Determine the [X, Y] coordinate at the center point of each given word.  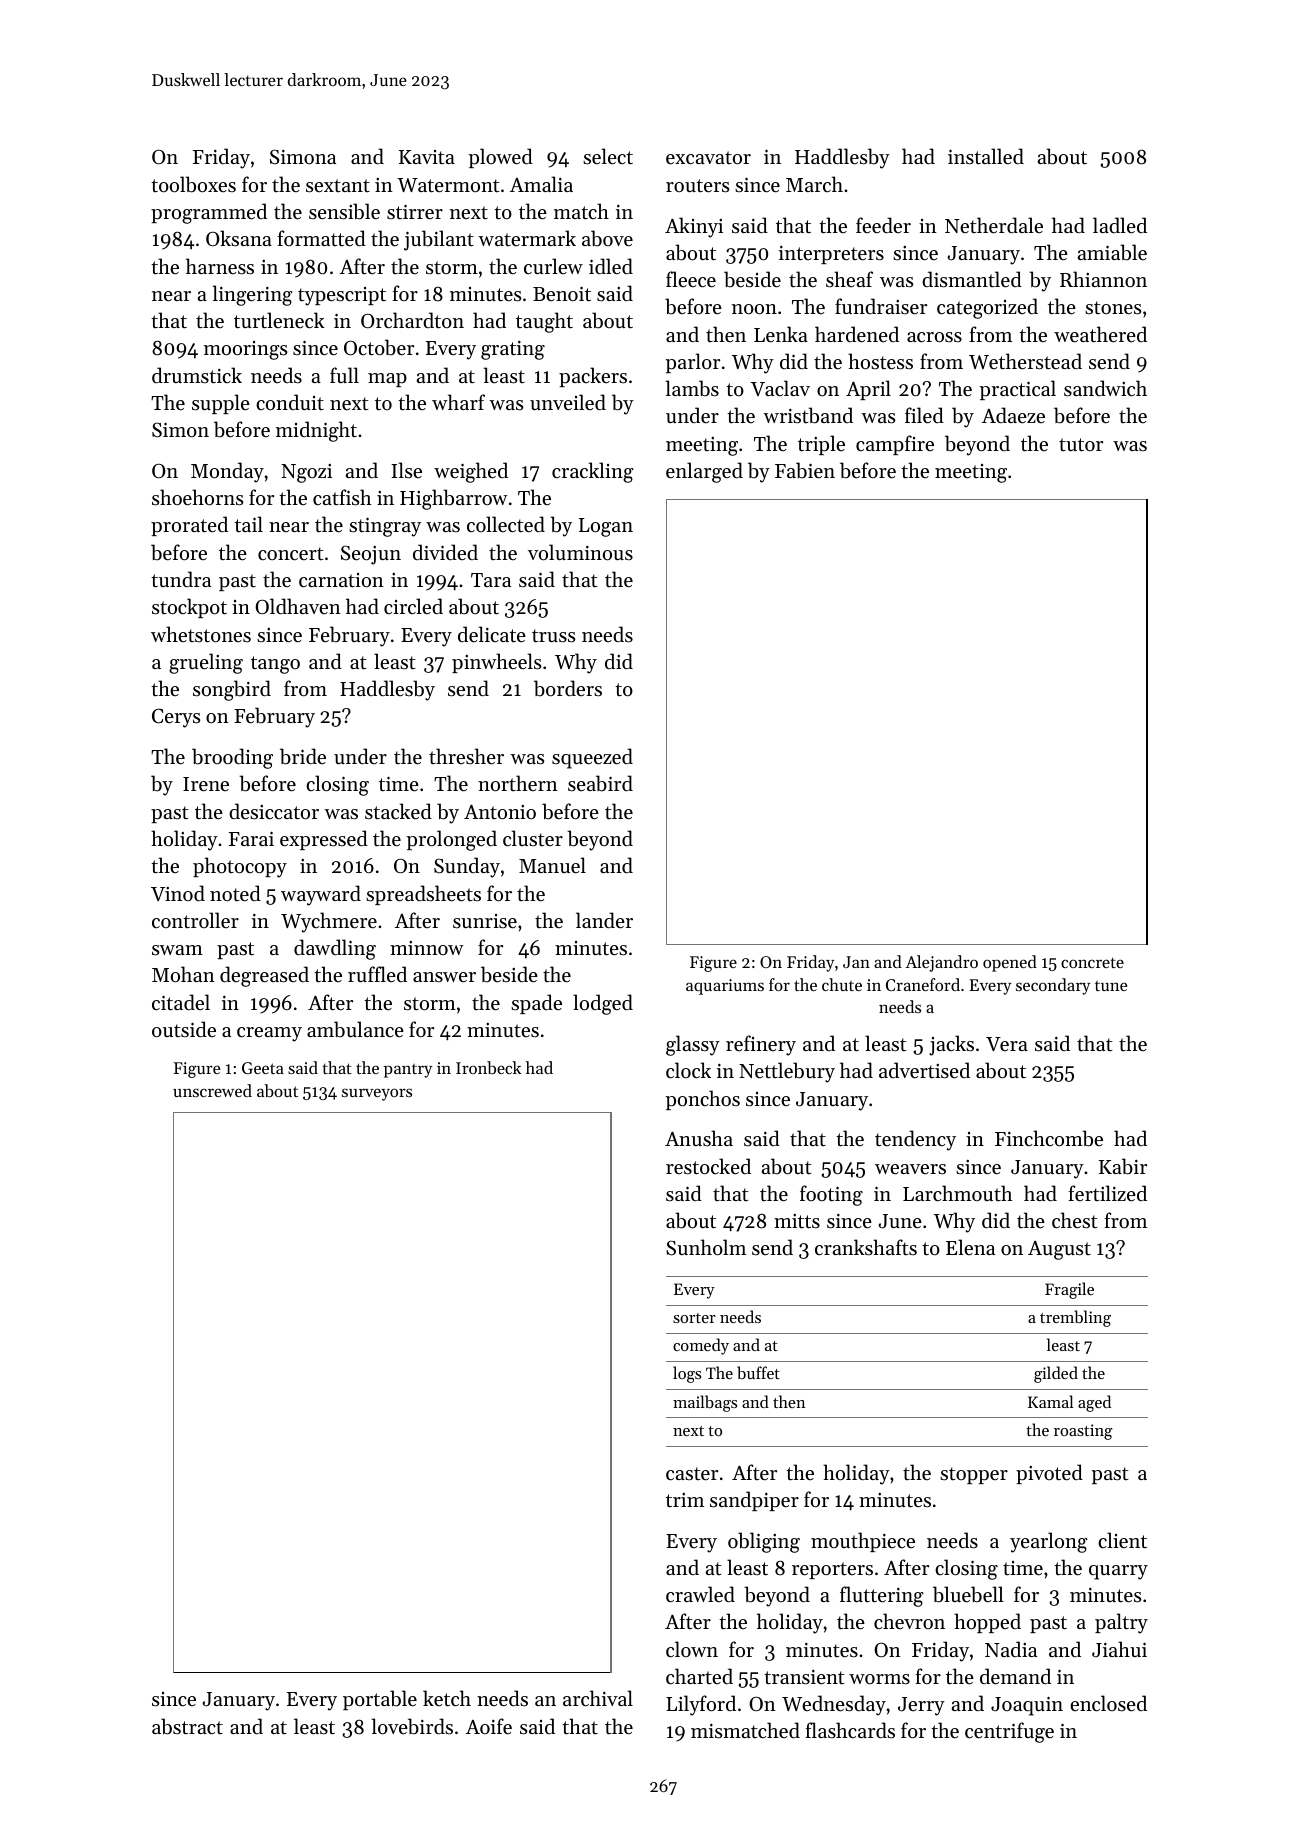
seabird [600, 783]
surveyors [377, 1094]
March [814, 184]
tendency [915, 1140]
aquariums [725, 987]
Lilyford [701, 1705]
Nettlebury [787, 1072]
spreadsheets [423, 895]
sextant [338, 186]
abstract [187, 1726]
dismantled [972, 279]
